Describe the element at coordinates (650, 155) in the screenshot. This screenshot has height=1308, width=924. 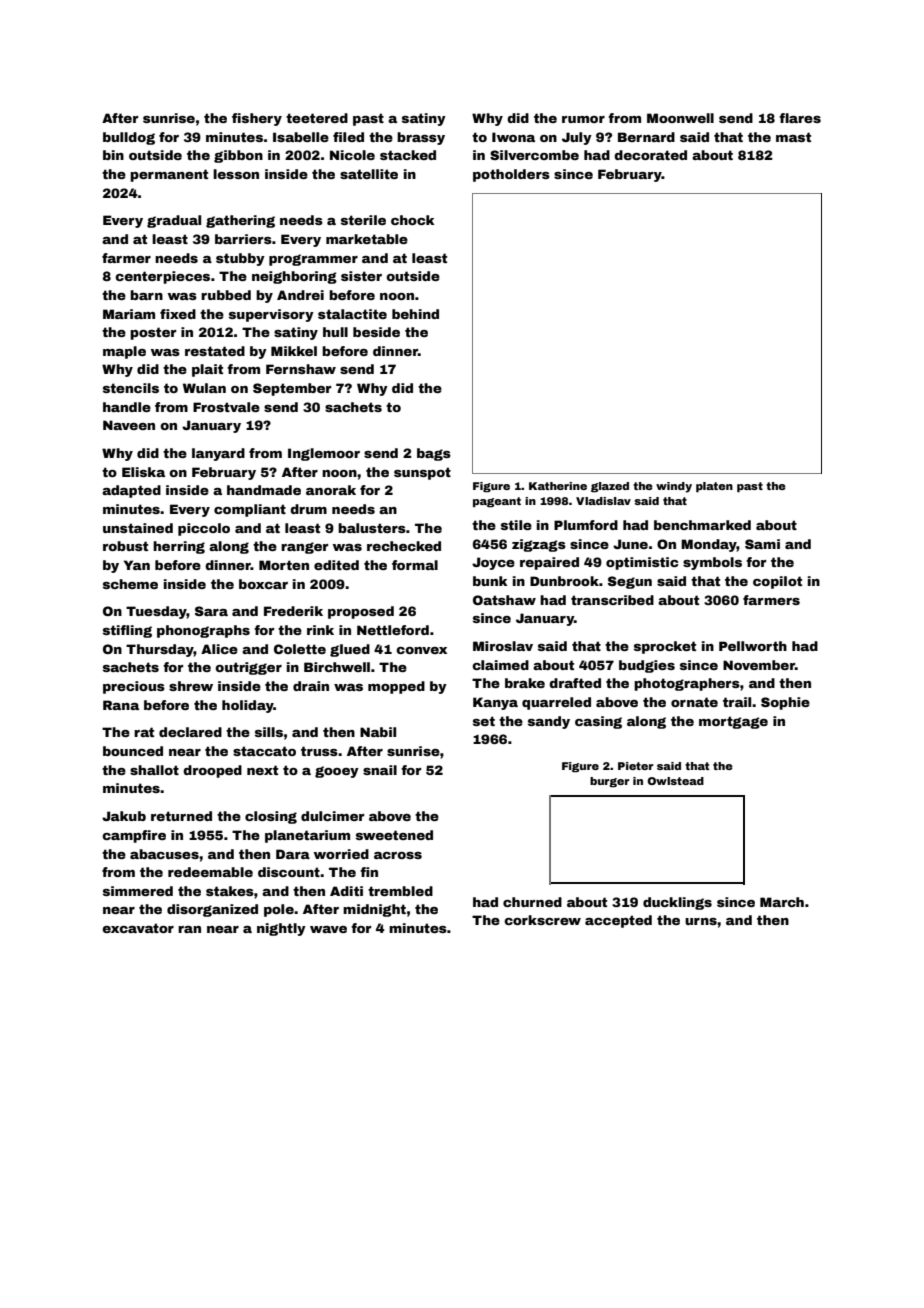
I see `decorated` at that location.
